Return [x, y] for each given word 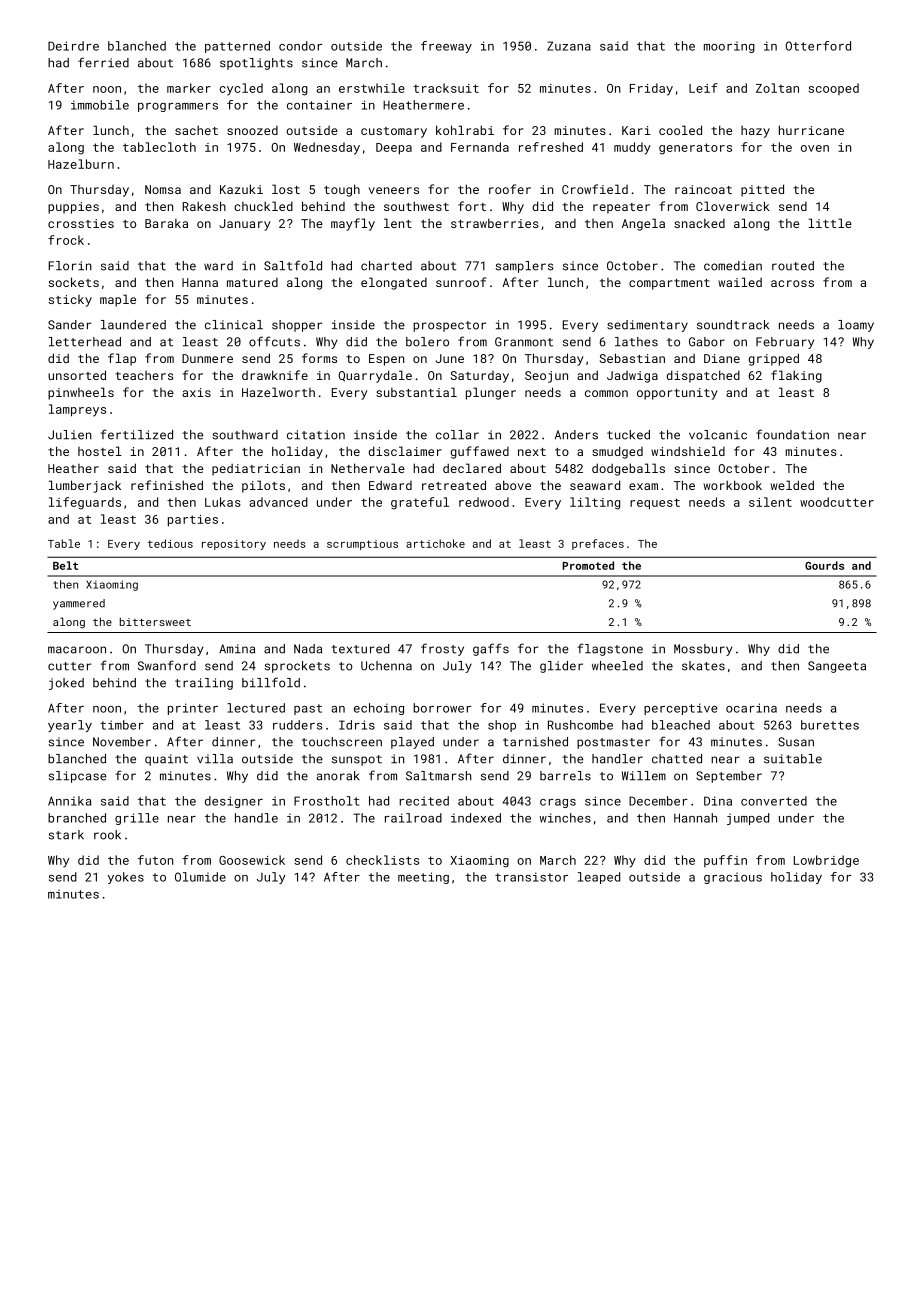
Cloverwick [733, 206]
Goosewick [252, 860]
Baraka [166, 223]
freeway [446, 47]
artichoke [435, 543]
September [729, 777]
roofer [510, 189]
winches [565, 818]
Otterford [818, 46]
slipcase [78, 777]
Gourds [824, 565]
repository [234, 545]
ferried [103, 62]
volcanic [718, 435]
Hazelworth [278, 392]
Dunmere [207, 358]
